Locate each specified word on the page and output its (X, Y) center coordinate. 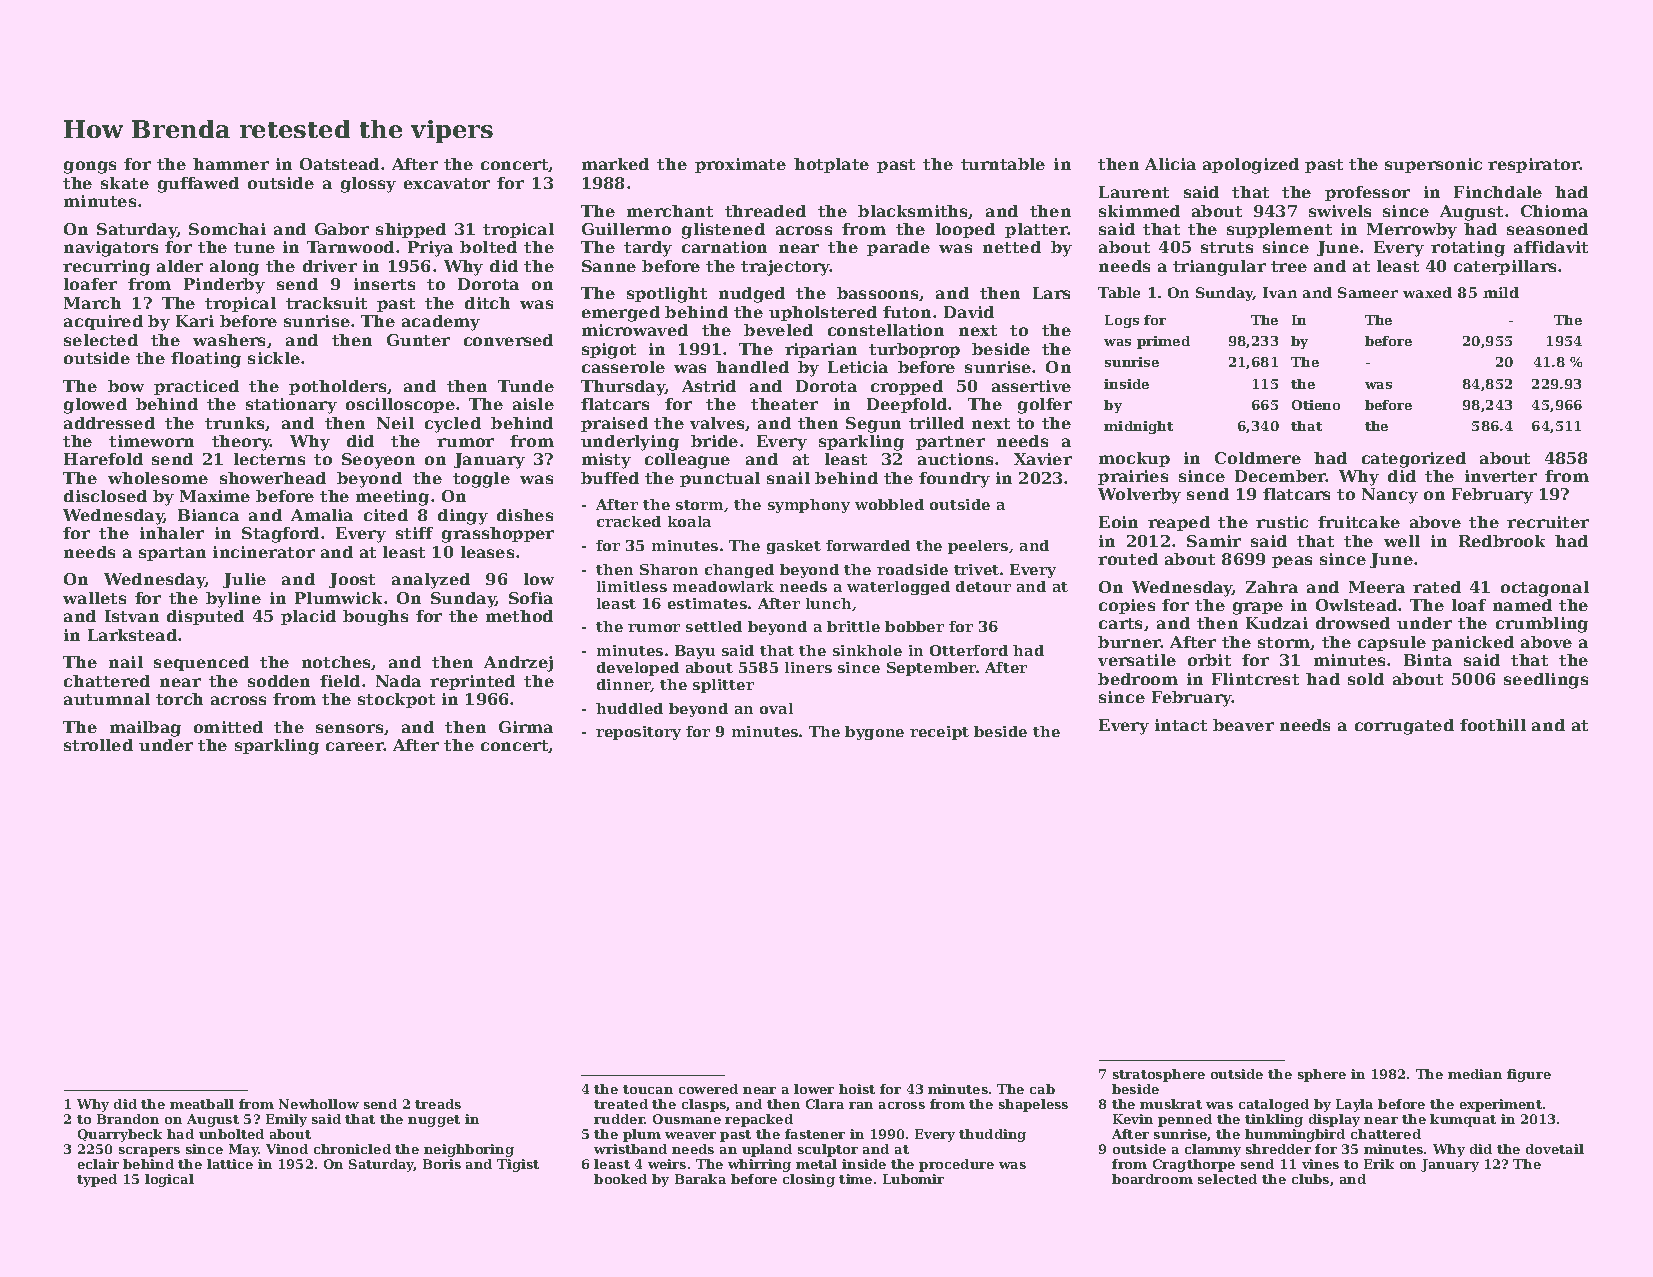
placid (308, 617)
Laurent (1134, 192)
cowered (708, 1089)
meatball (202, 1104)
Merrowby (1412, 231)
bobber (914, 626)
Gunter (418, 340)
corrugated (1404, 727)
